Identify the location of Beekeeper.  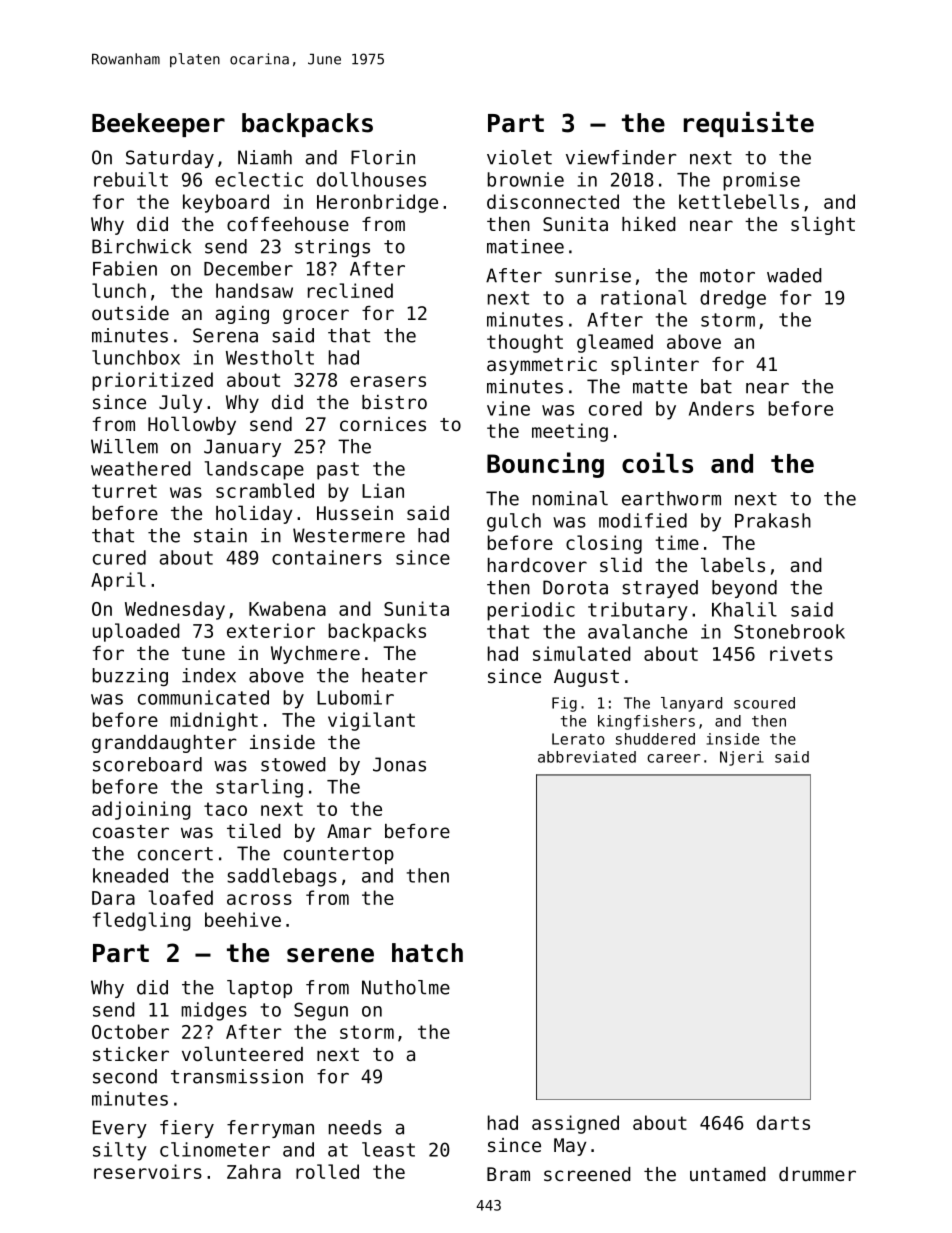
(158, 125).
